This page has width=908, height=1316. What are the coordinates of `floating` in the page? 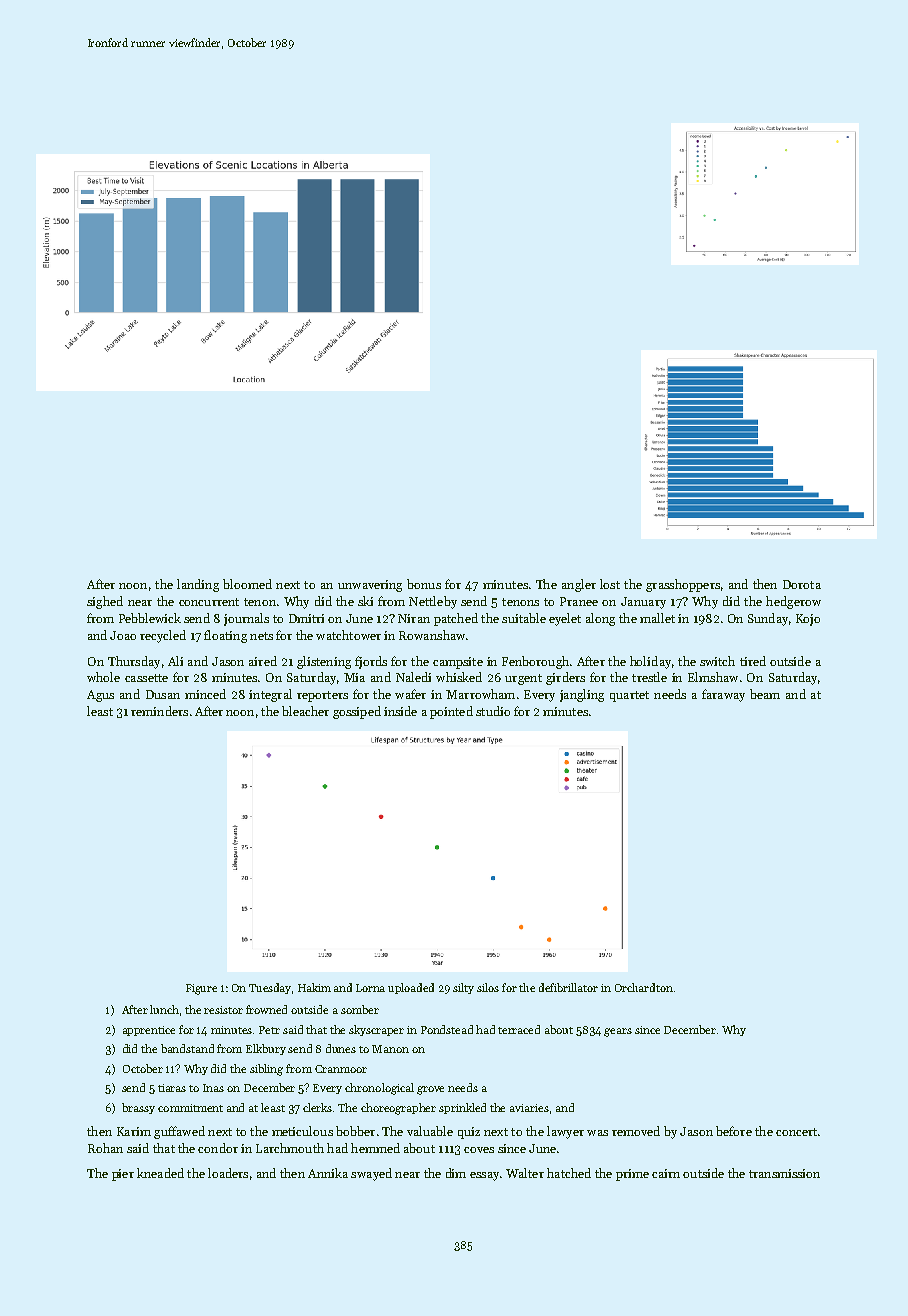 It's located at (225, 636).
